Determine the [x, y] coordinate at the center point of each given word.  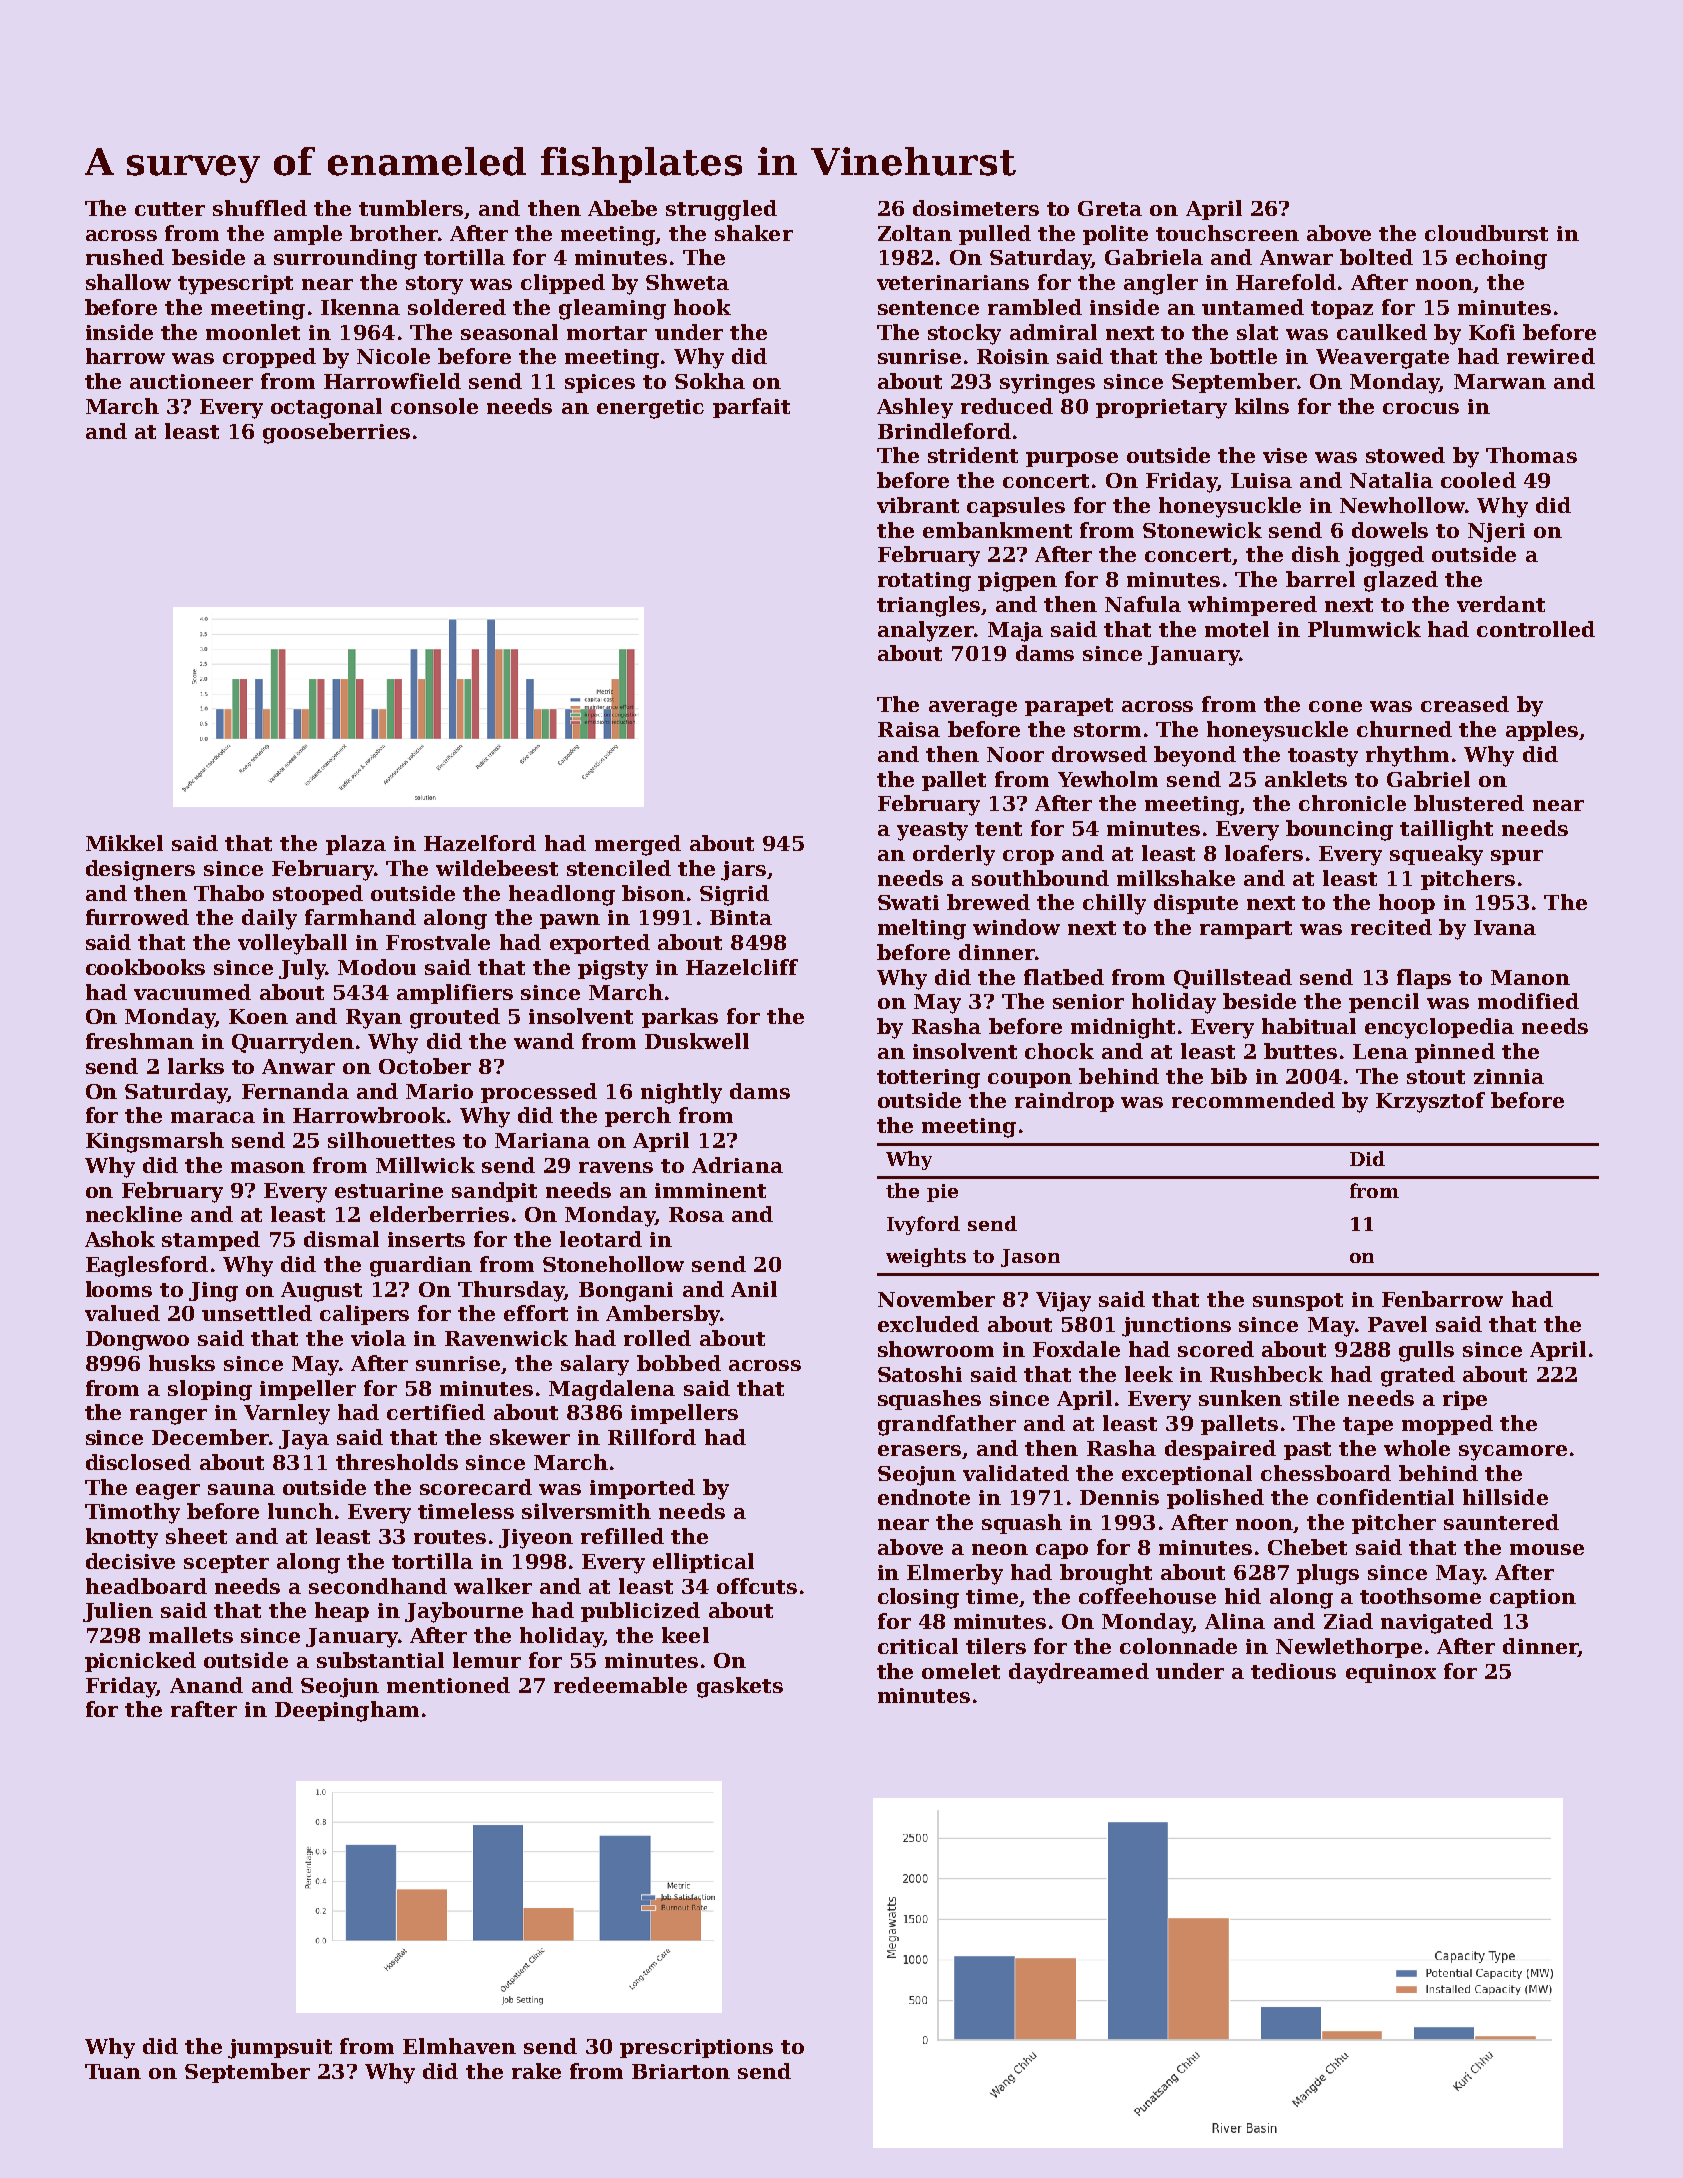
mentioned [448, 1685]
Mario [439, 1091]
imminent [710, 1190]
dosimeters [976, 208]
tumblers [411, 208]
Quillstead [1233, 979]
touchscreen [1227, 233]
